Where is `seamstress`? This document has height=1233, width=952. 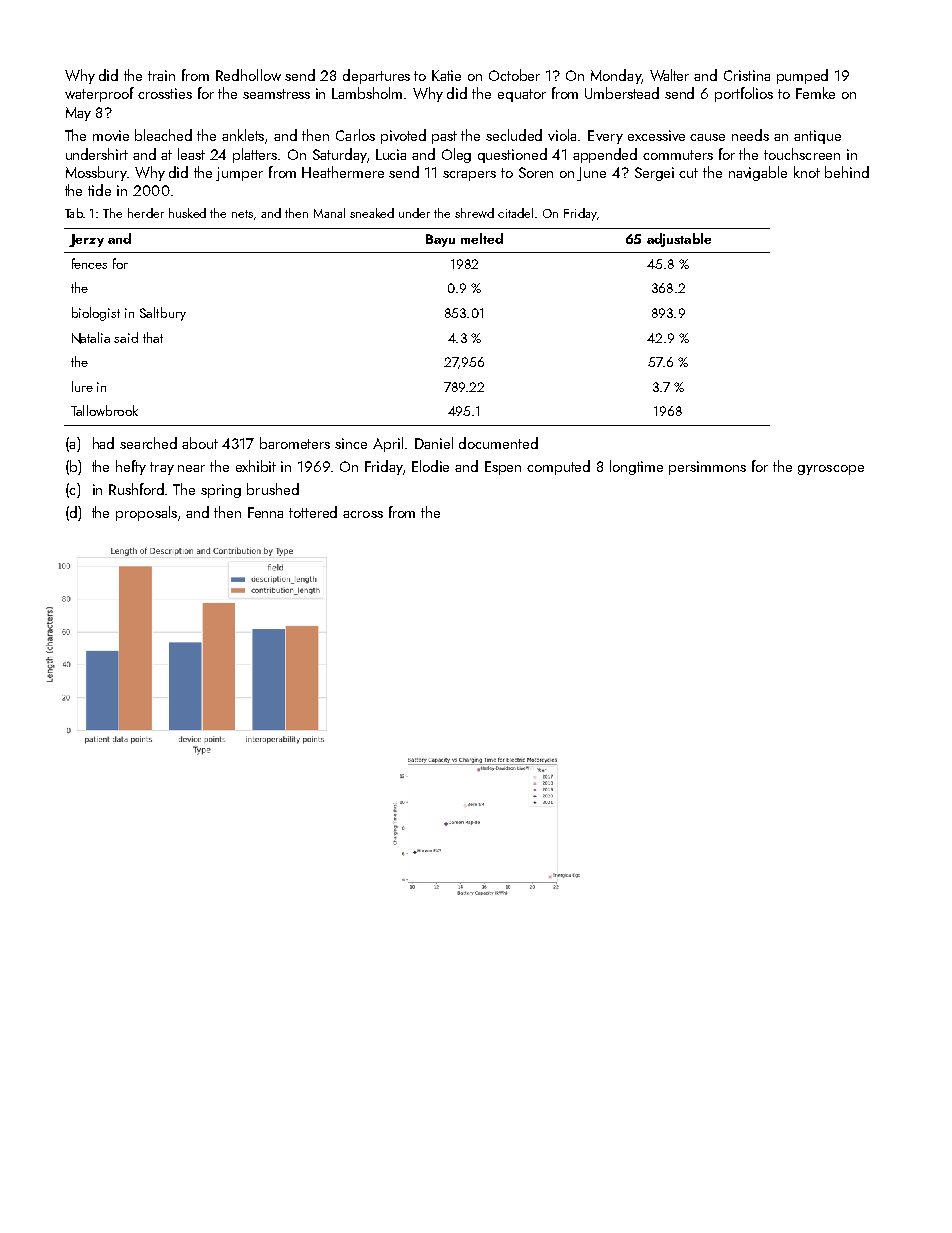
seamstress is located at coordinates (276, 94).
